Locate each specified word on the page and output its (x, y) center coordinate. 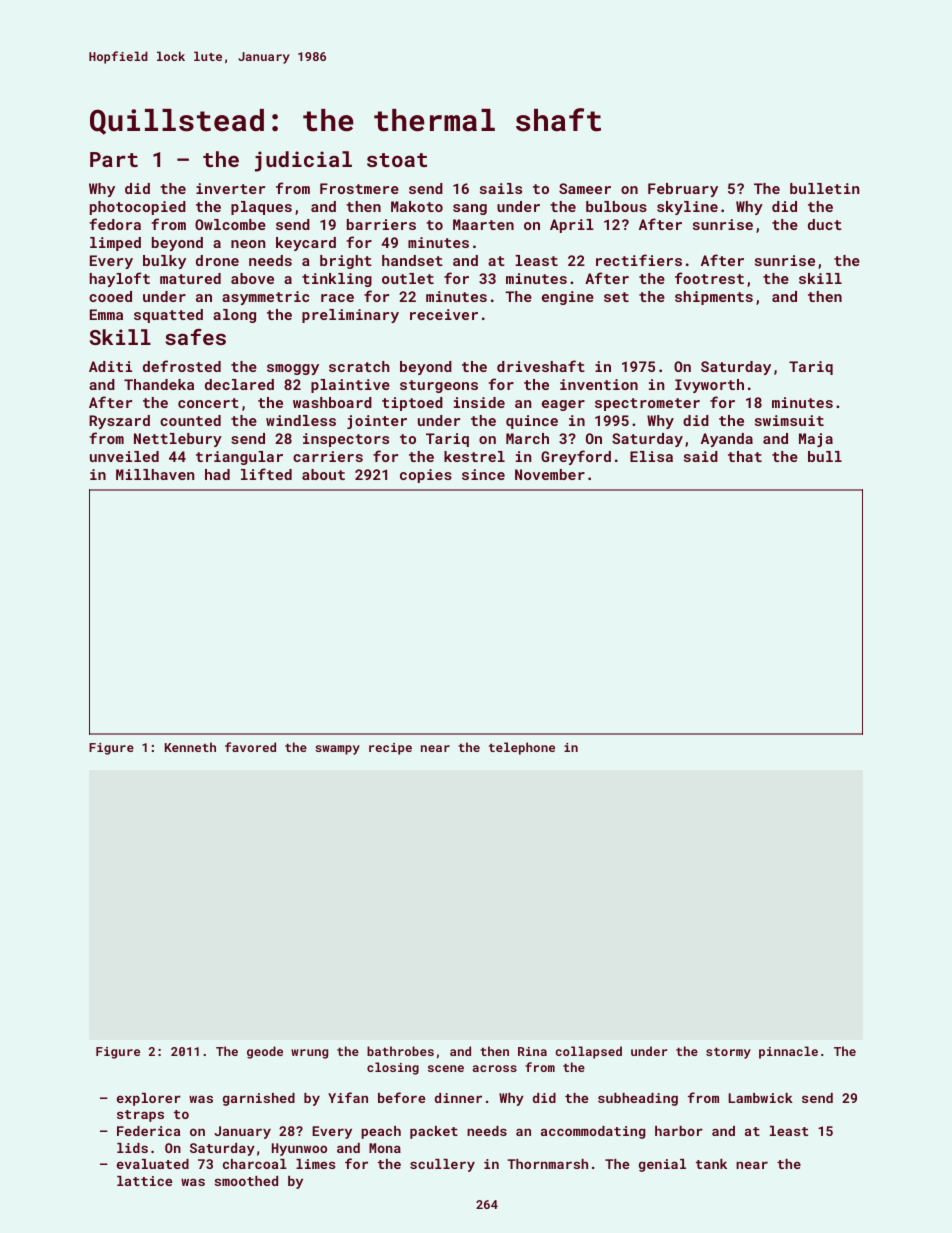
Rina (532, 1051)
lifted (266, 474)
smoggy (293, 369)
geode (265, 1052)
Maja (816, 440)
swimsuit (789, 420)
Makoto (417, 206)
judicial (303, 161)
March (527, 438)
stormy (728, 1053)
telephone (522, 748)
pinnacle (788, 1052)
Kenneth (190, 747)
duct (825, 224)
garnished (259, 1099)
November (550, 474)
